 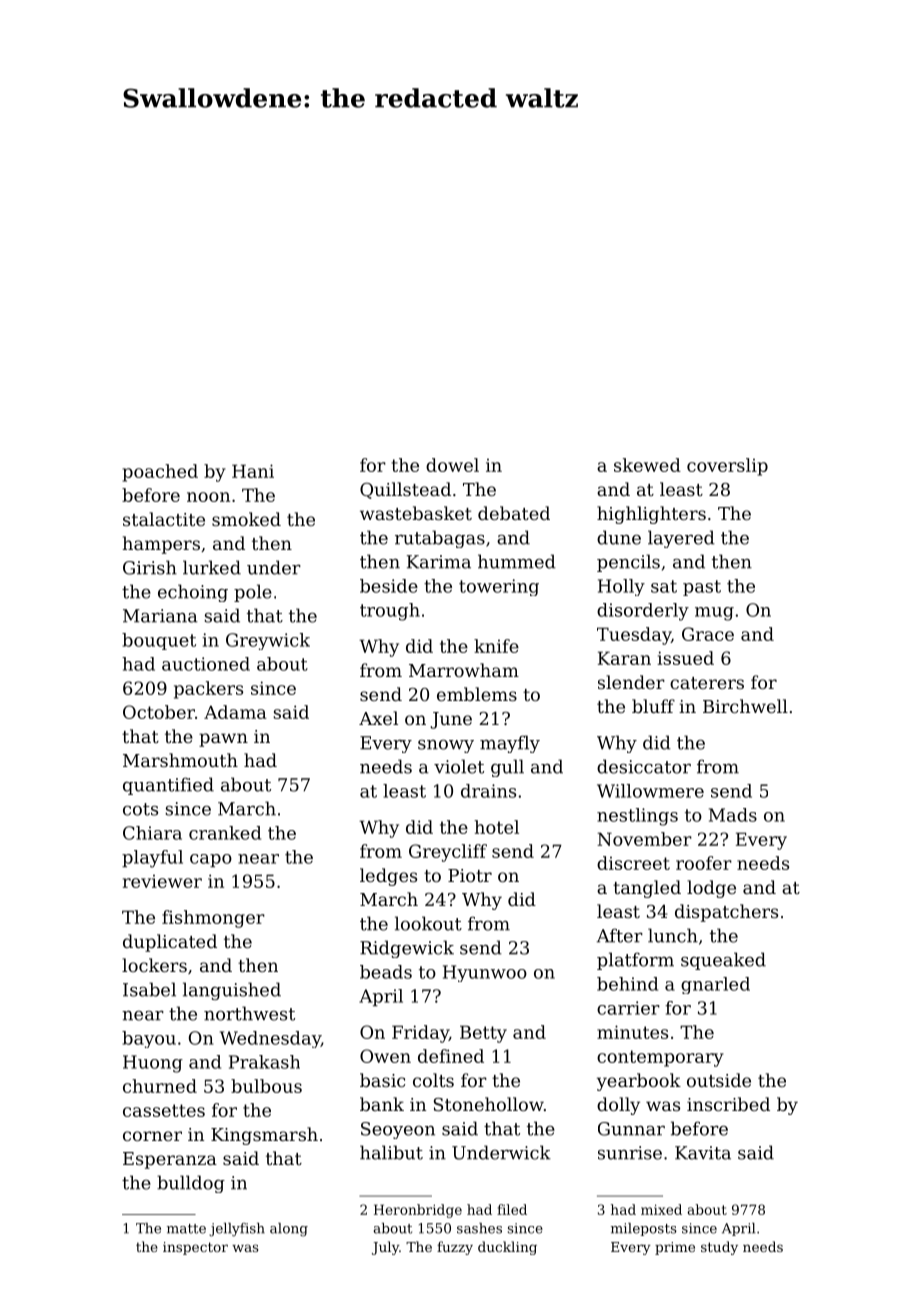 What do you see at coordinates (647, 889) in the page?
I see `tangled` at bounding box center [647, 889].
